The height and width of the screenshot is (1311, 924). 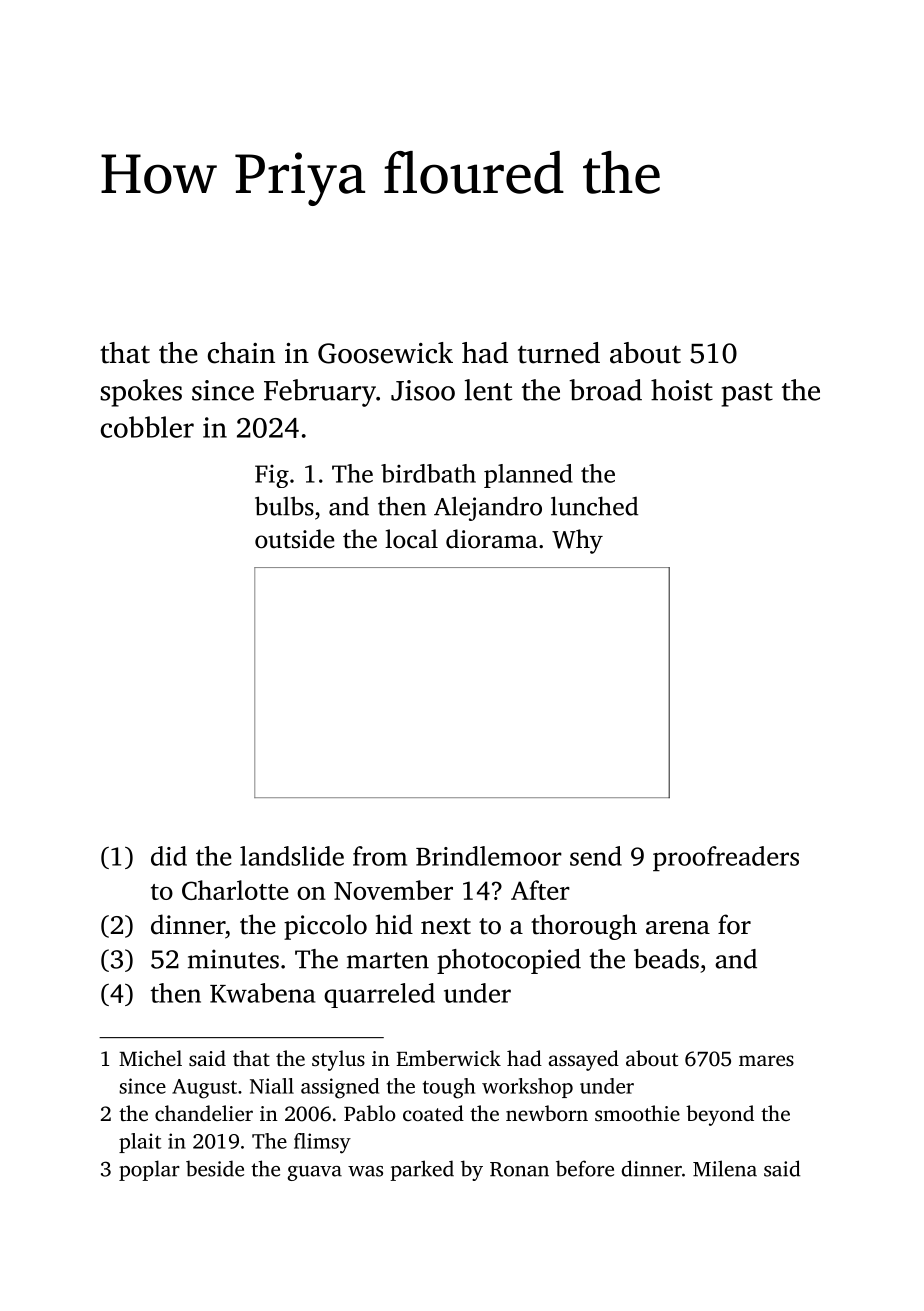 I want to click on broad, so click(x=605, y=390).
